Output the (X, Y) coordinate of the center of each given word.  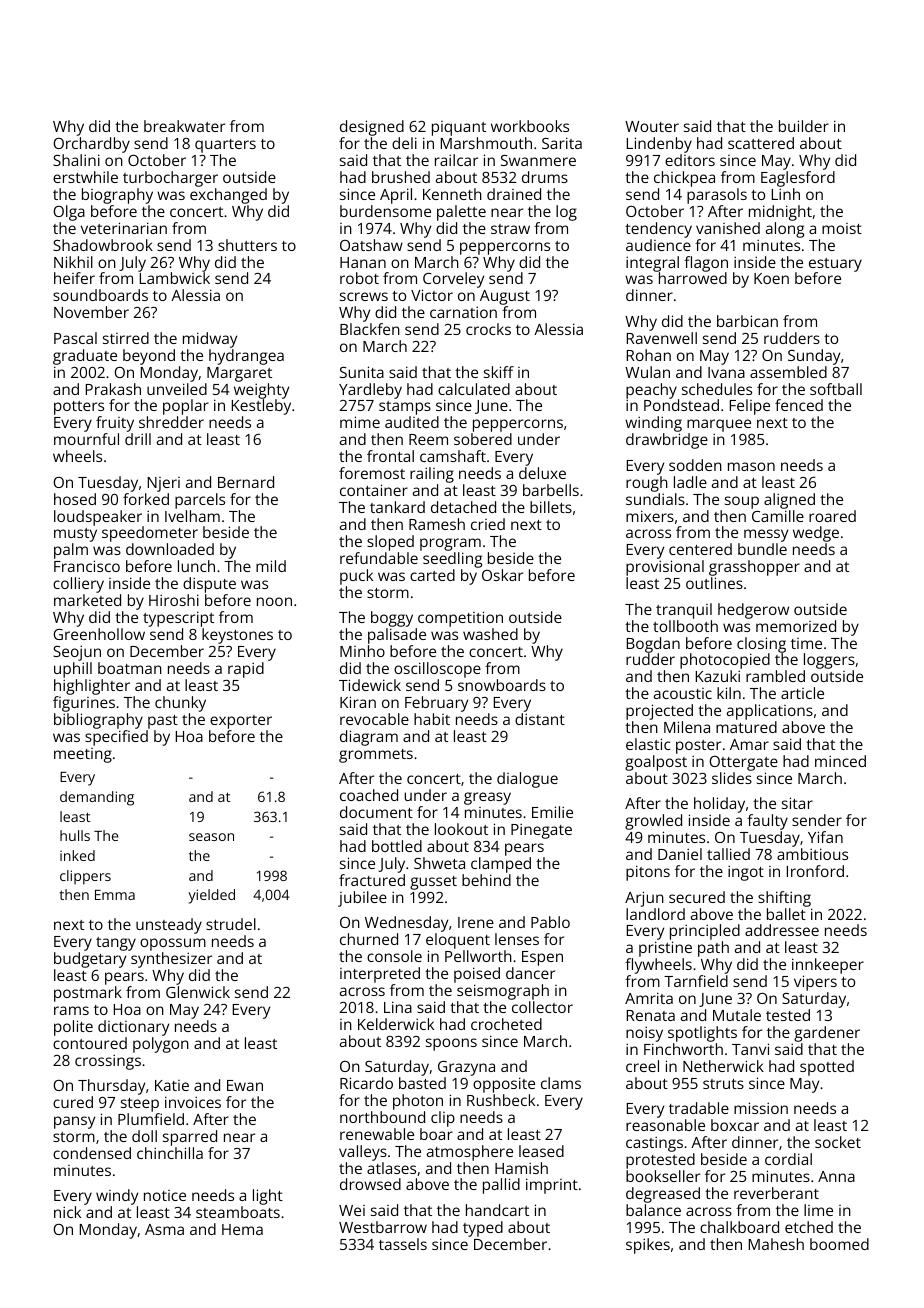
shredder (171, 422)
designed (372, 128)
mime (360, 422)
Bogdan (653, 645)
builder (804, 126)
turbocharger (170, 179)
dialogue (527, 780)
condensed (92, 1153)
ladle (690, 482)
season (211, 837)
